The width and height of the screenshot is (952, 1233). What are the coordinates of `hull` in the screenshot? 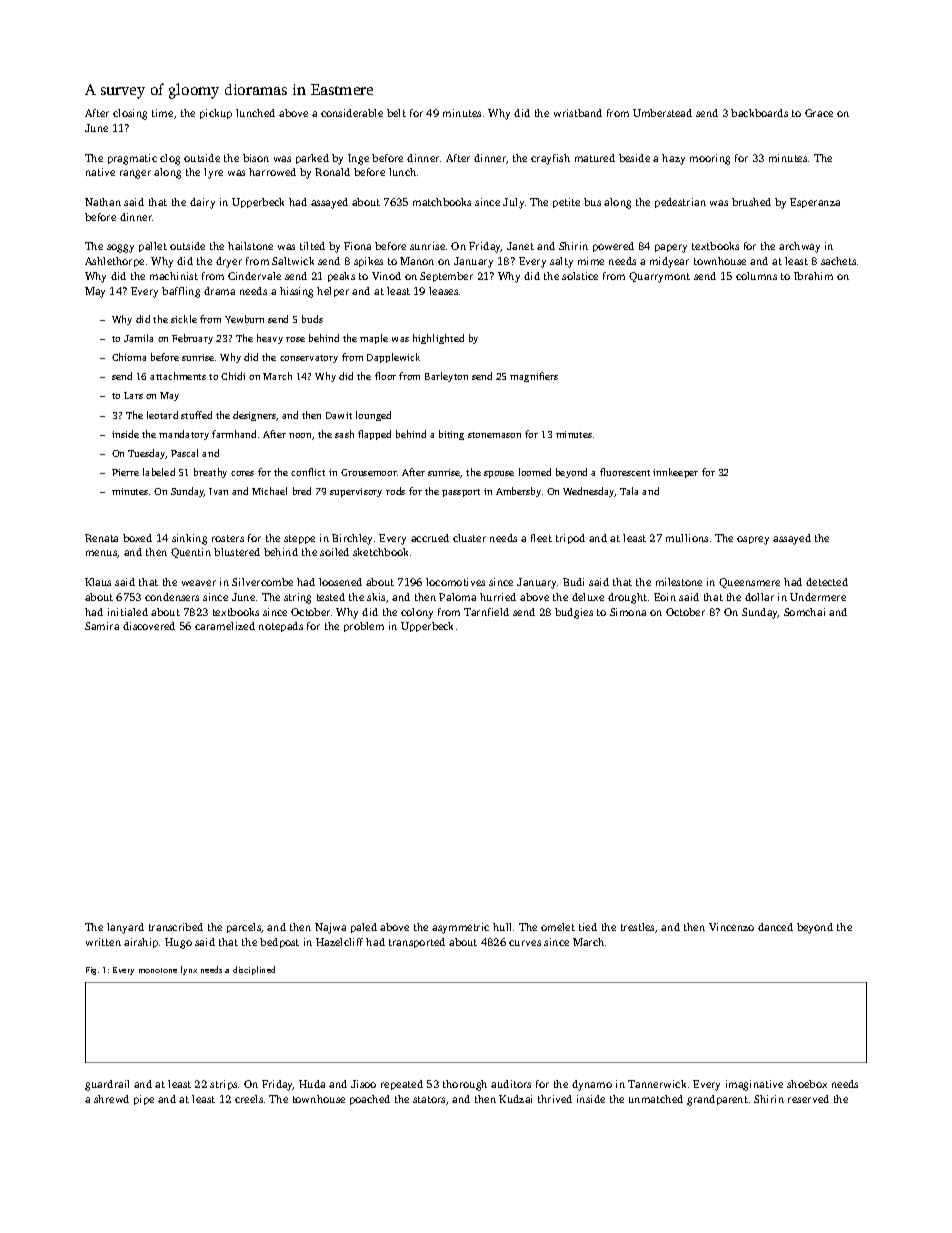 It's located at (502, 927).
